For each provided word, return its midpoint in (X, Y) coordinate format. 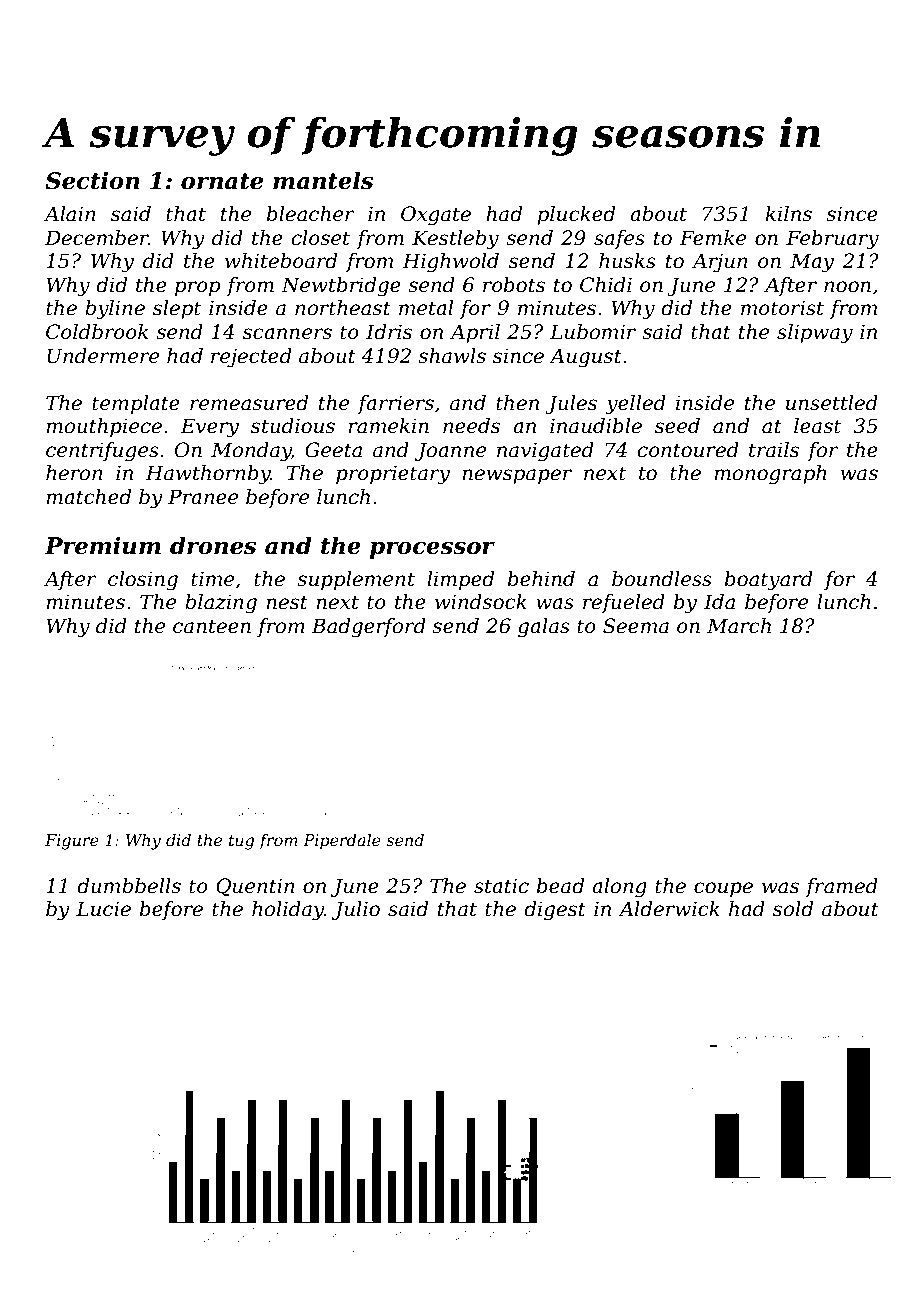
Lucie (103, 909)
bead (560, 886)
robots (514, 285)
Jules (571, 404)
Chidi (606, 285)
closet (321, 238)
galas (544, 628)
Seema (636, 626)
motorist (782, 308)
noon (847, 287)
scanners (287, 334)
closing (143, 581)
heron (74, 473)
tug (241, 842)
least (817, 426)
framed (841, 887)
